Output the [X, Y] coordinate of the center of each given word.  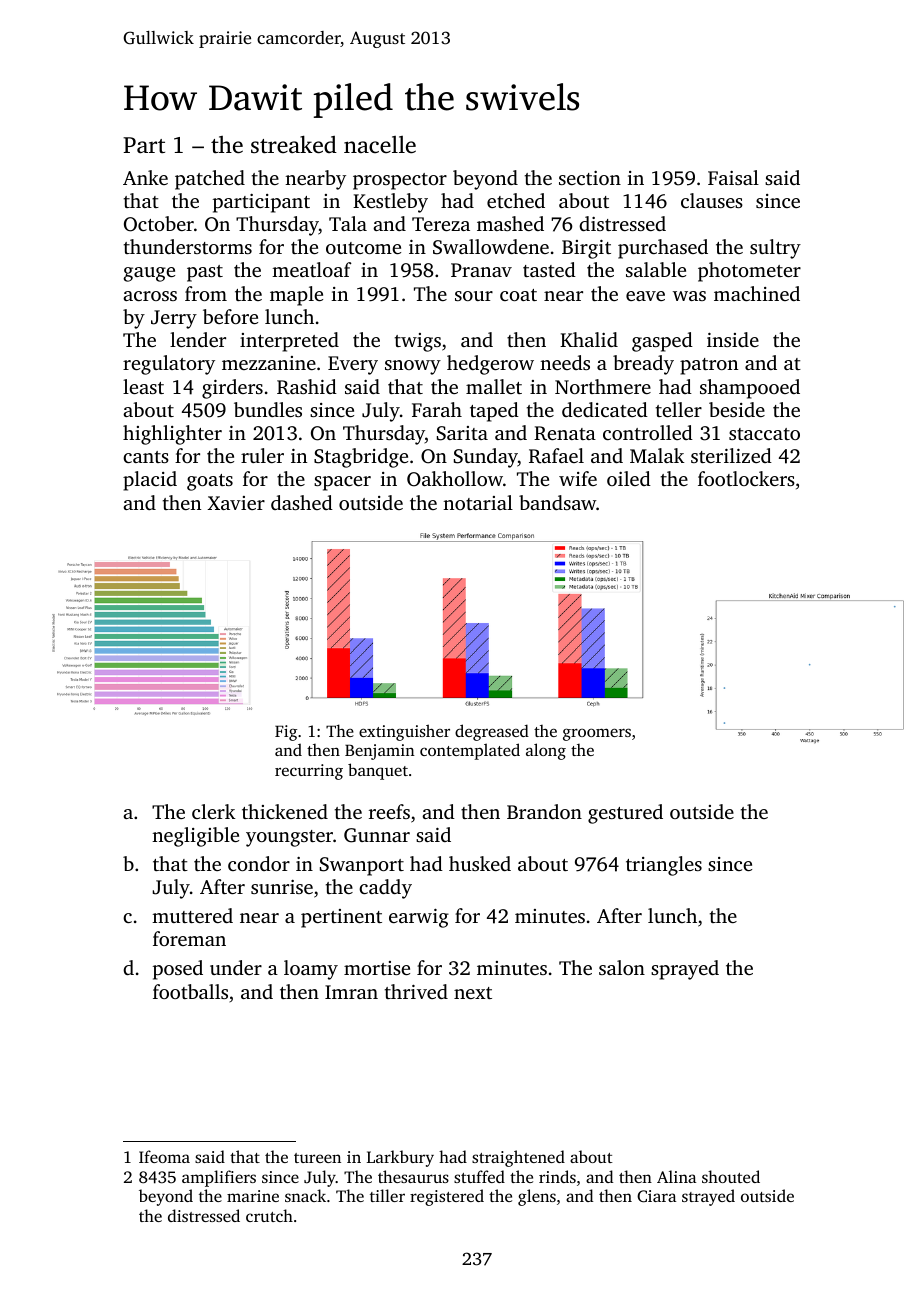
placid [150, 481]
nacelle [380, 145]
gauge [149, 274]
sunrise [282, 887]
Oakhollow [455, 479]
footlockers [746, 478]
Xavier [236, 503]
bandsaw [557, 502]
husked [480, 863]
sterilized [731, 455]
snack [305, 1195]
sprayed [685, 970]
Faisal [733, 177]
